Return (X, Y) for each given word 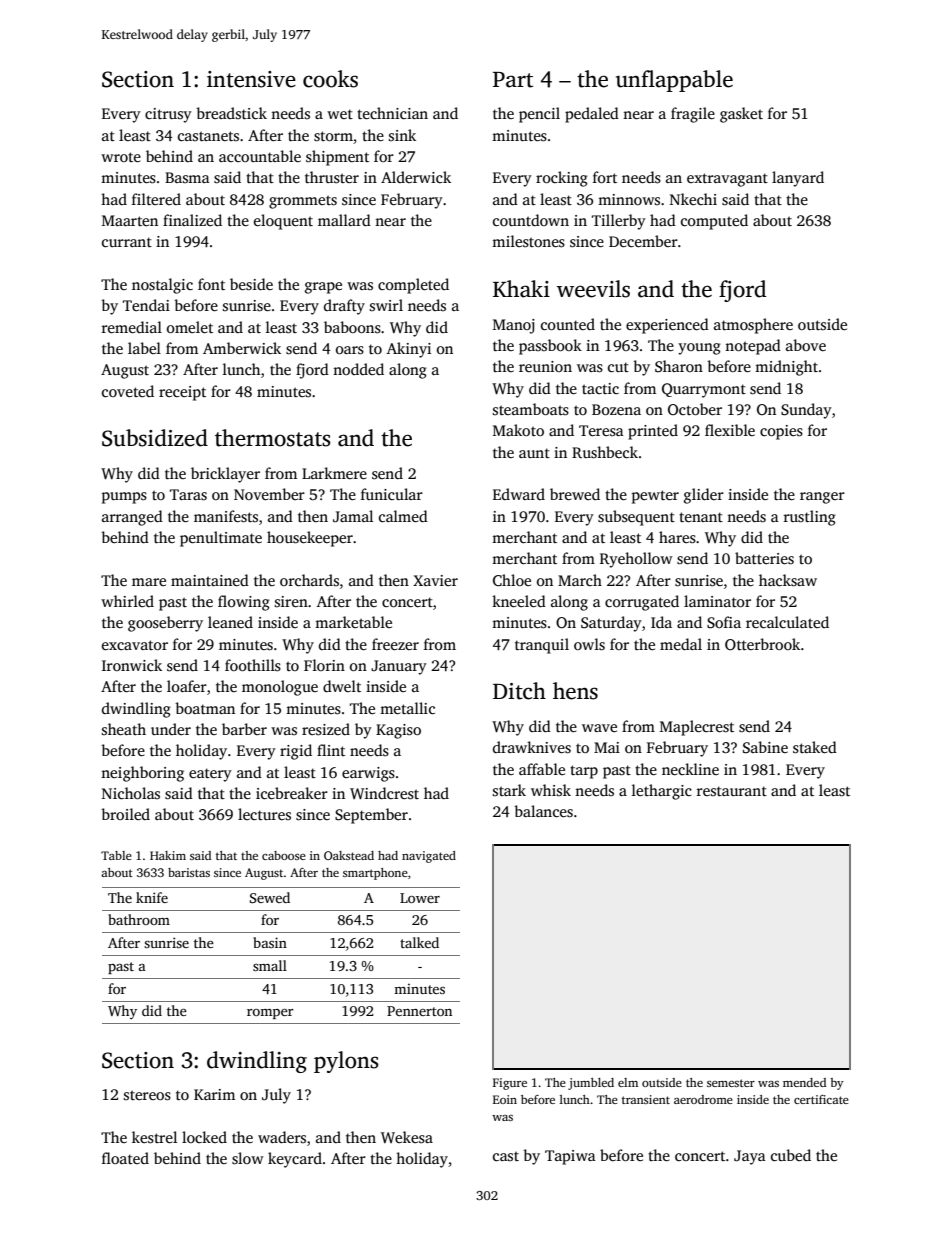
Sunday (806, 411)
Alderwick (416, 177)
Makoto (518, 430)
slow (247, 1158)
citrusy (168, 115)
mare (149, 582)
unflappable (674, 81)
